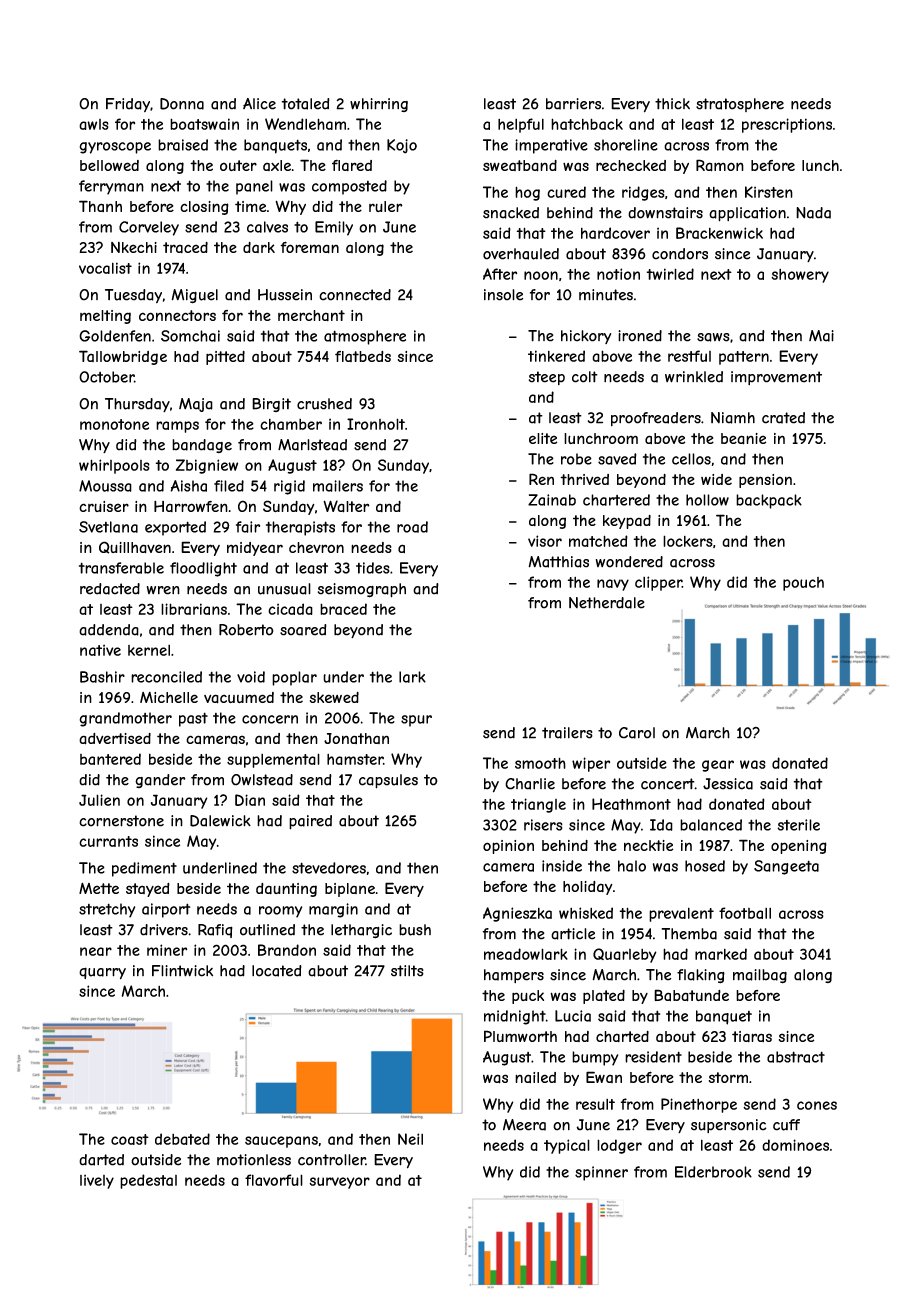  I want to click on prescriptions, so click(787, 125).
